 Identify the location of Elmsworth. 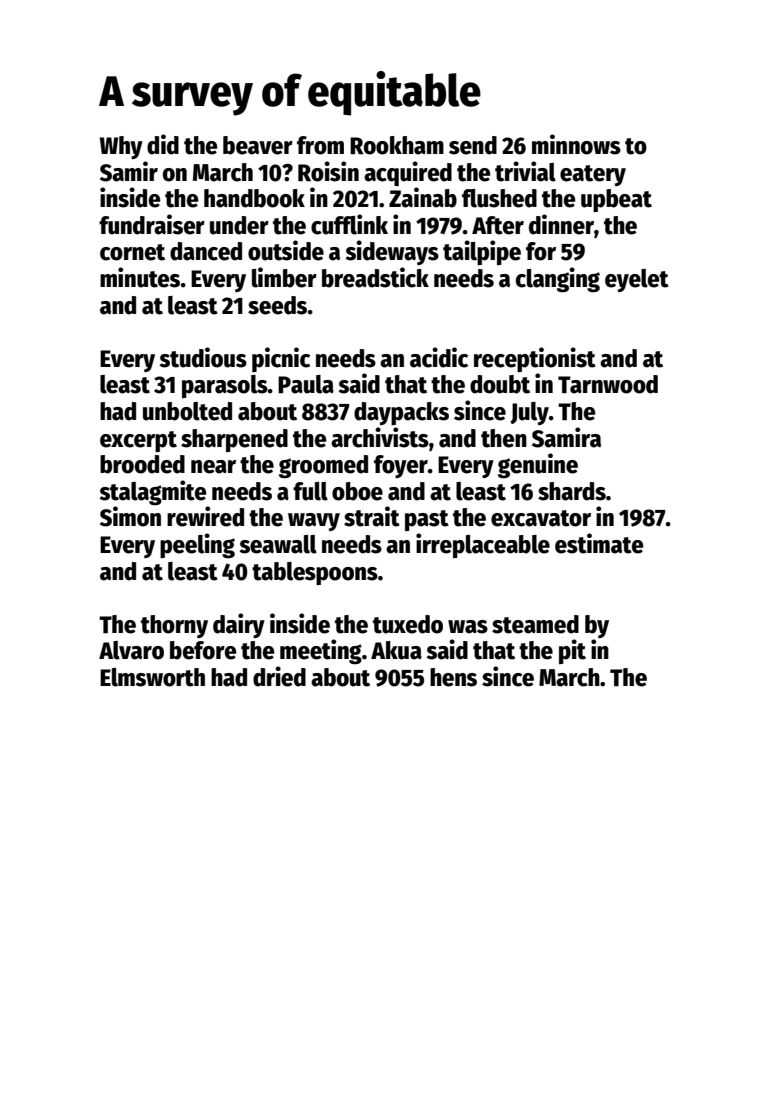
(152, 677).
